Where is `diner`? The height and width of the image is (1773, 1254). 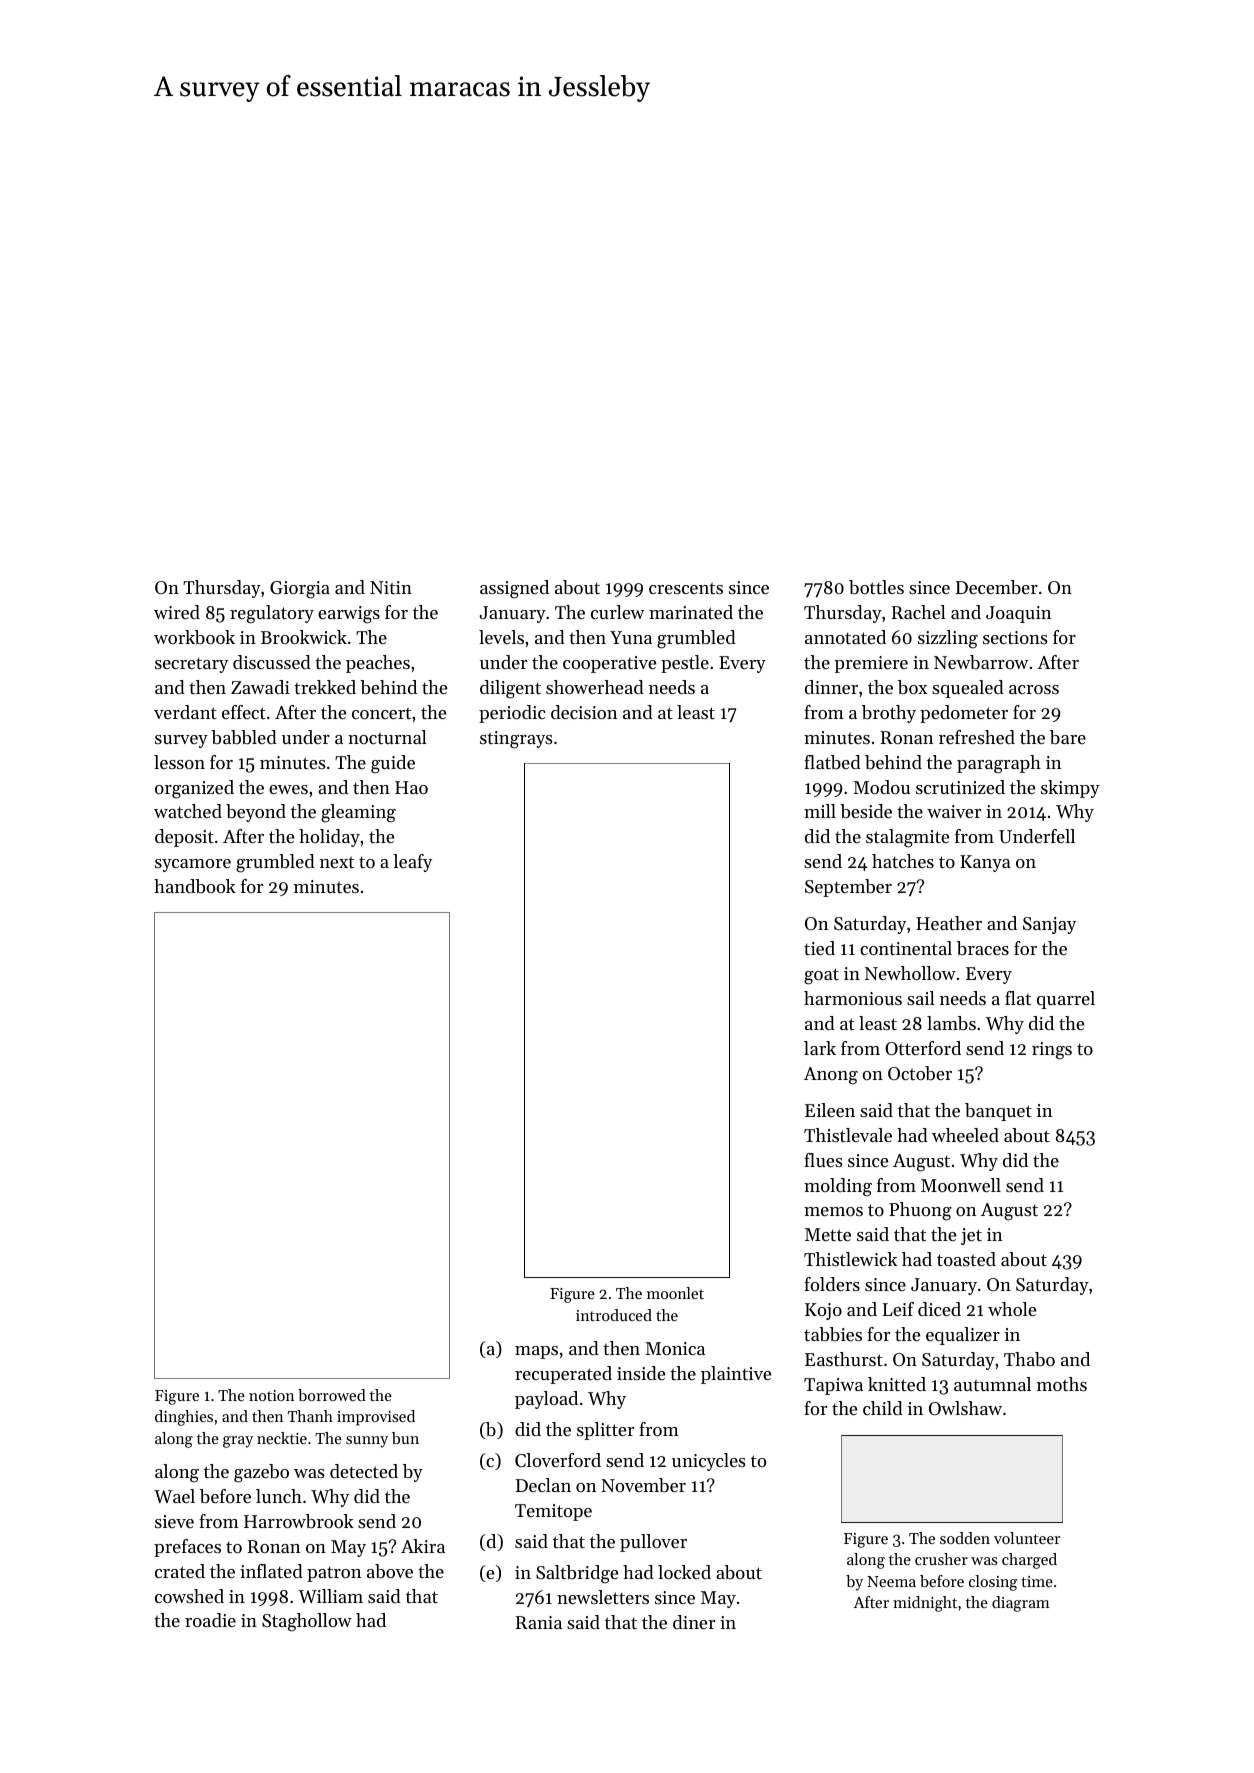
diner is located at coordinates (694, 1622).
